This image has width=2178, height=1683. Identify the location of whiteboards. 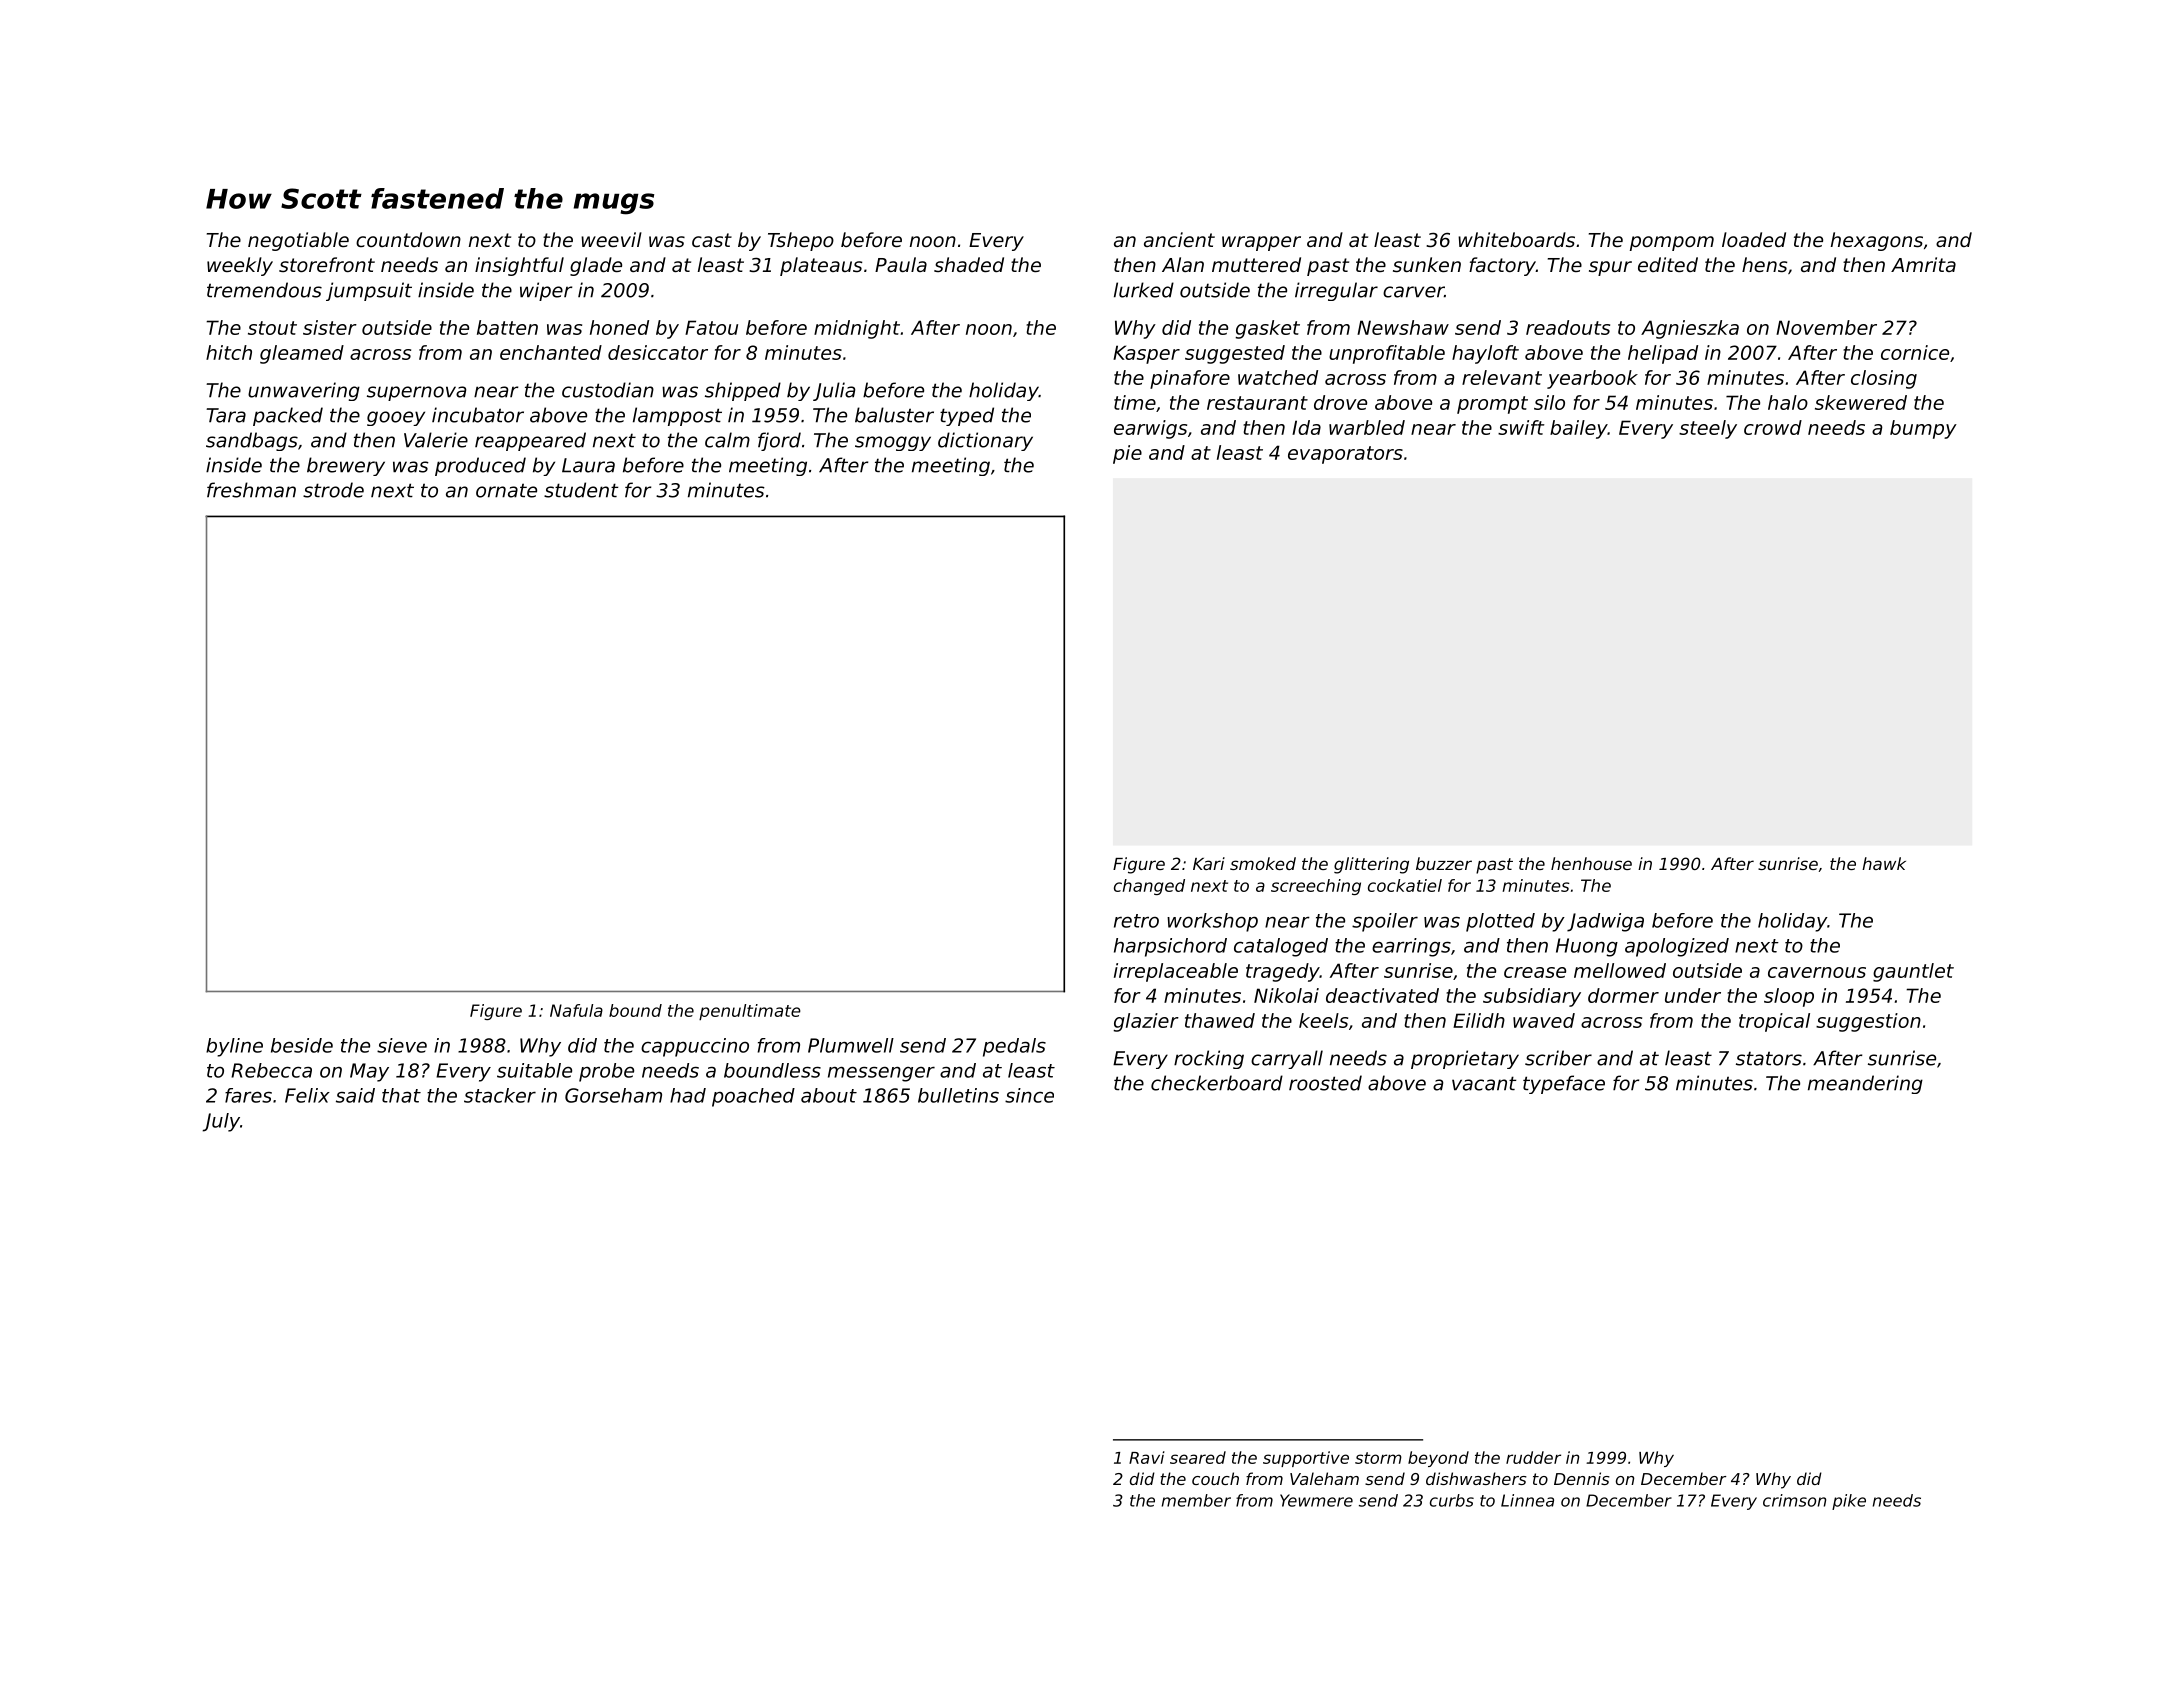
(1516, 239).
